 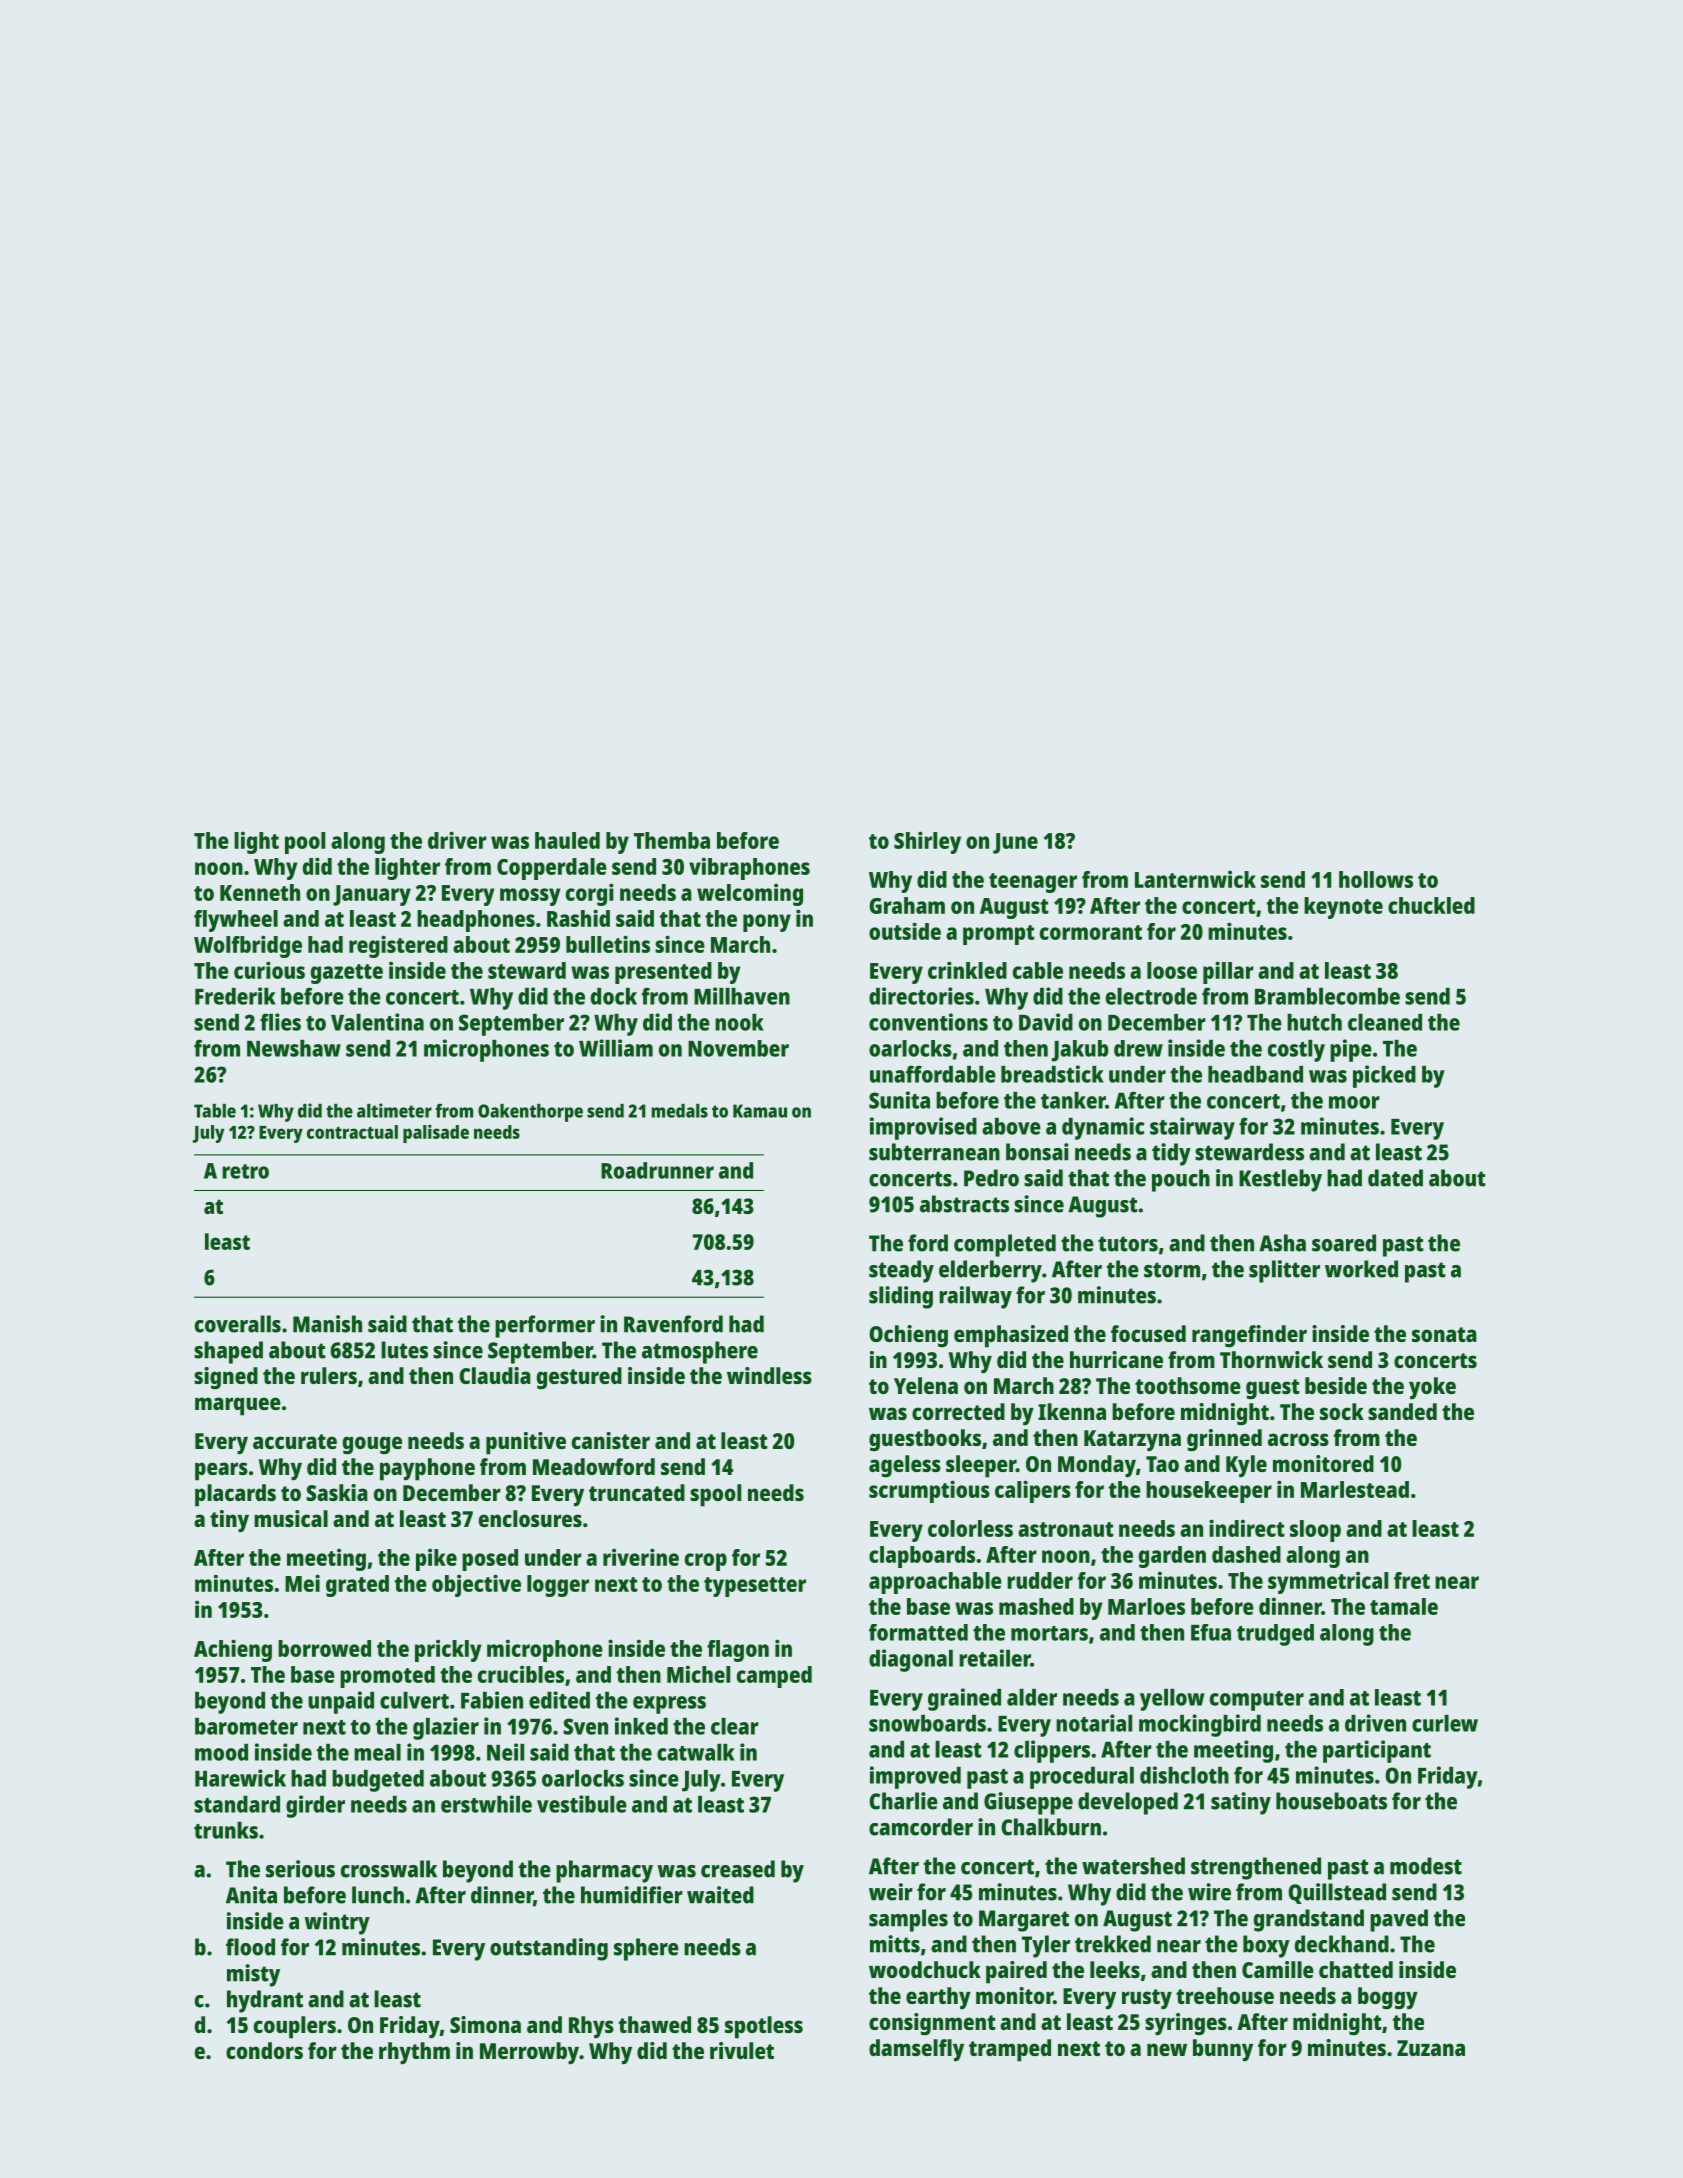 I want to click on electrode, so click(x=1151, y=996).
